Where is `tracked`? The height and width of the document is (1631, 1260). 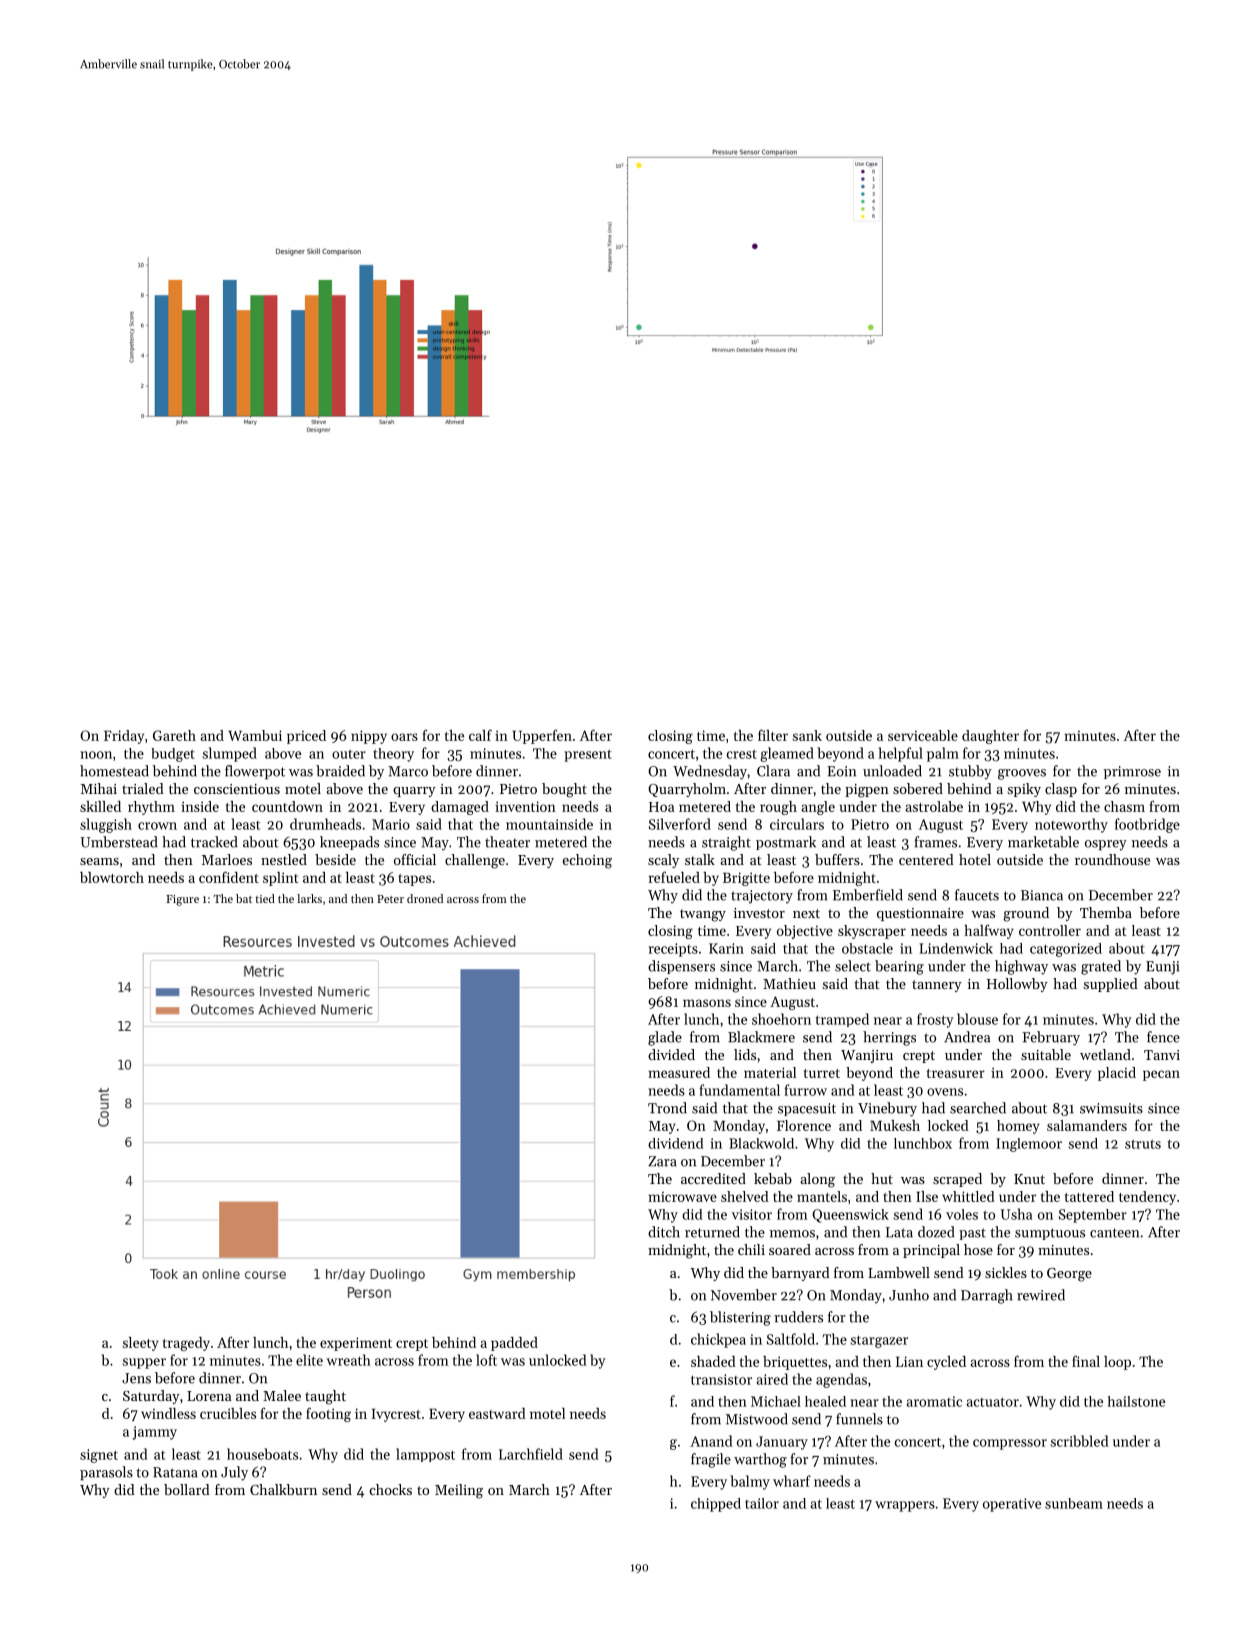
tracked is located at coordinates (214, 842).
